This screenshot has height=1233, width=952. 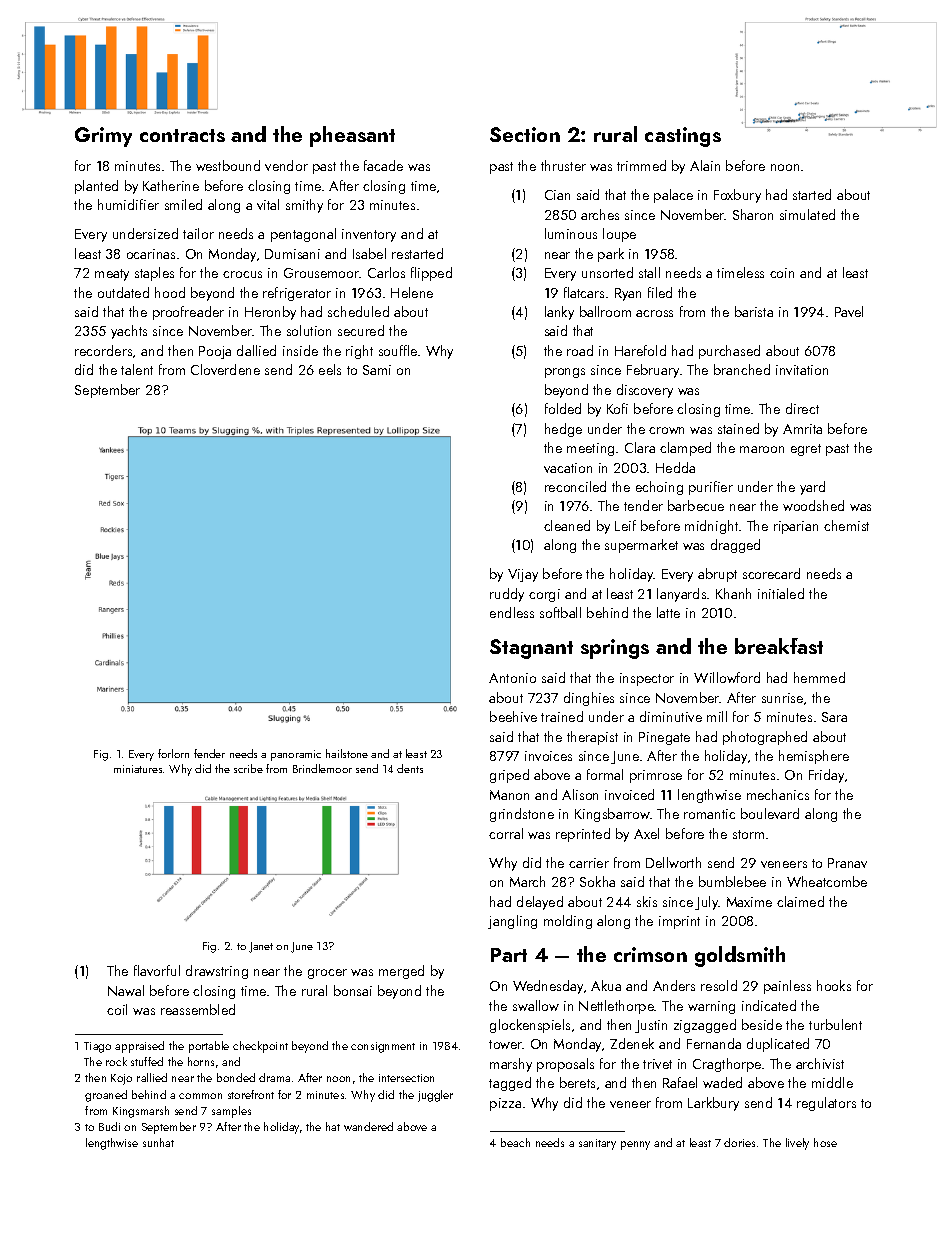 What do you see at coordinates (138, 769) in the screenshot?
I see `miniatures` at bounding box center [138, 769].
